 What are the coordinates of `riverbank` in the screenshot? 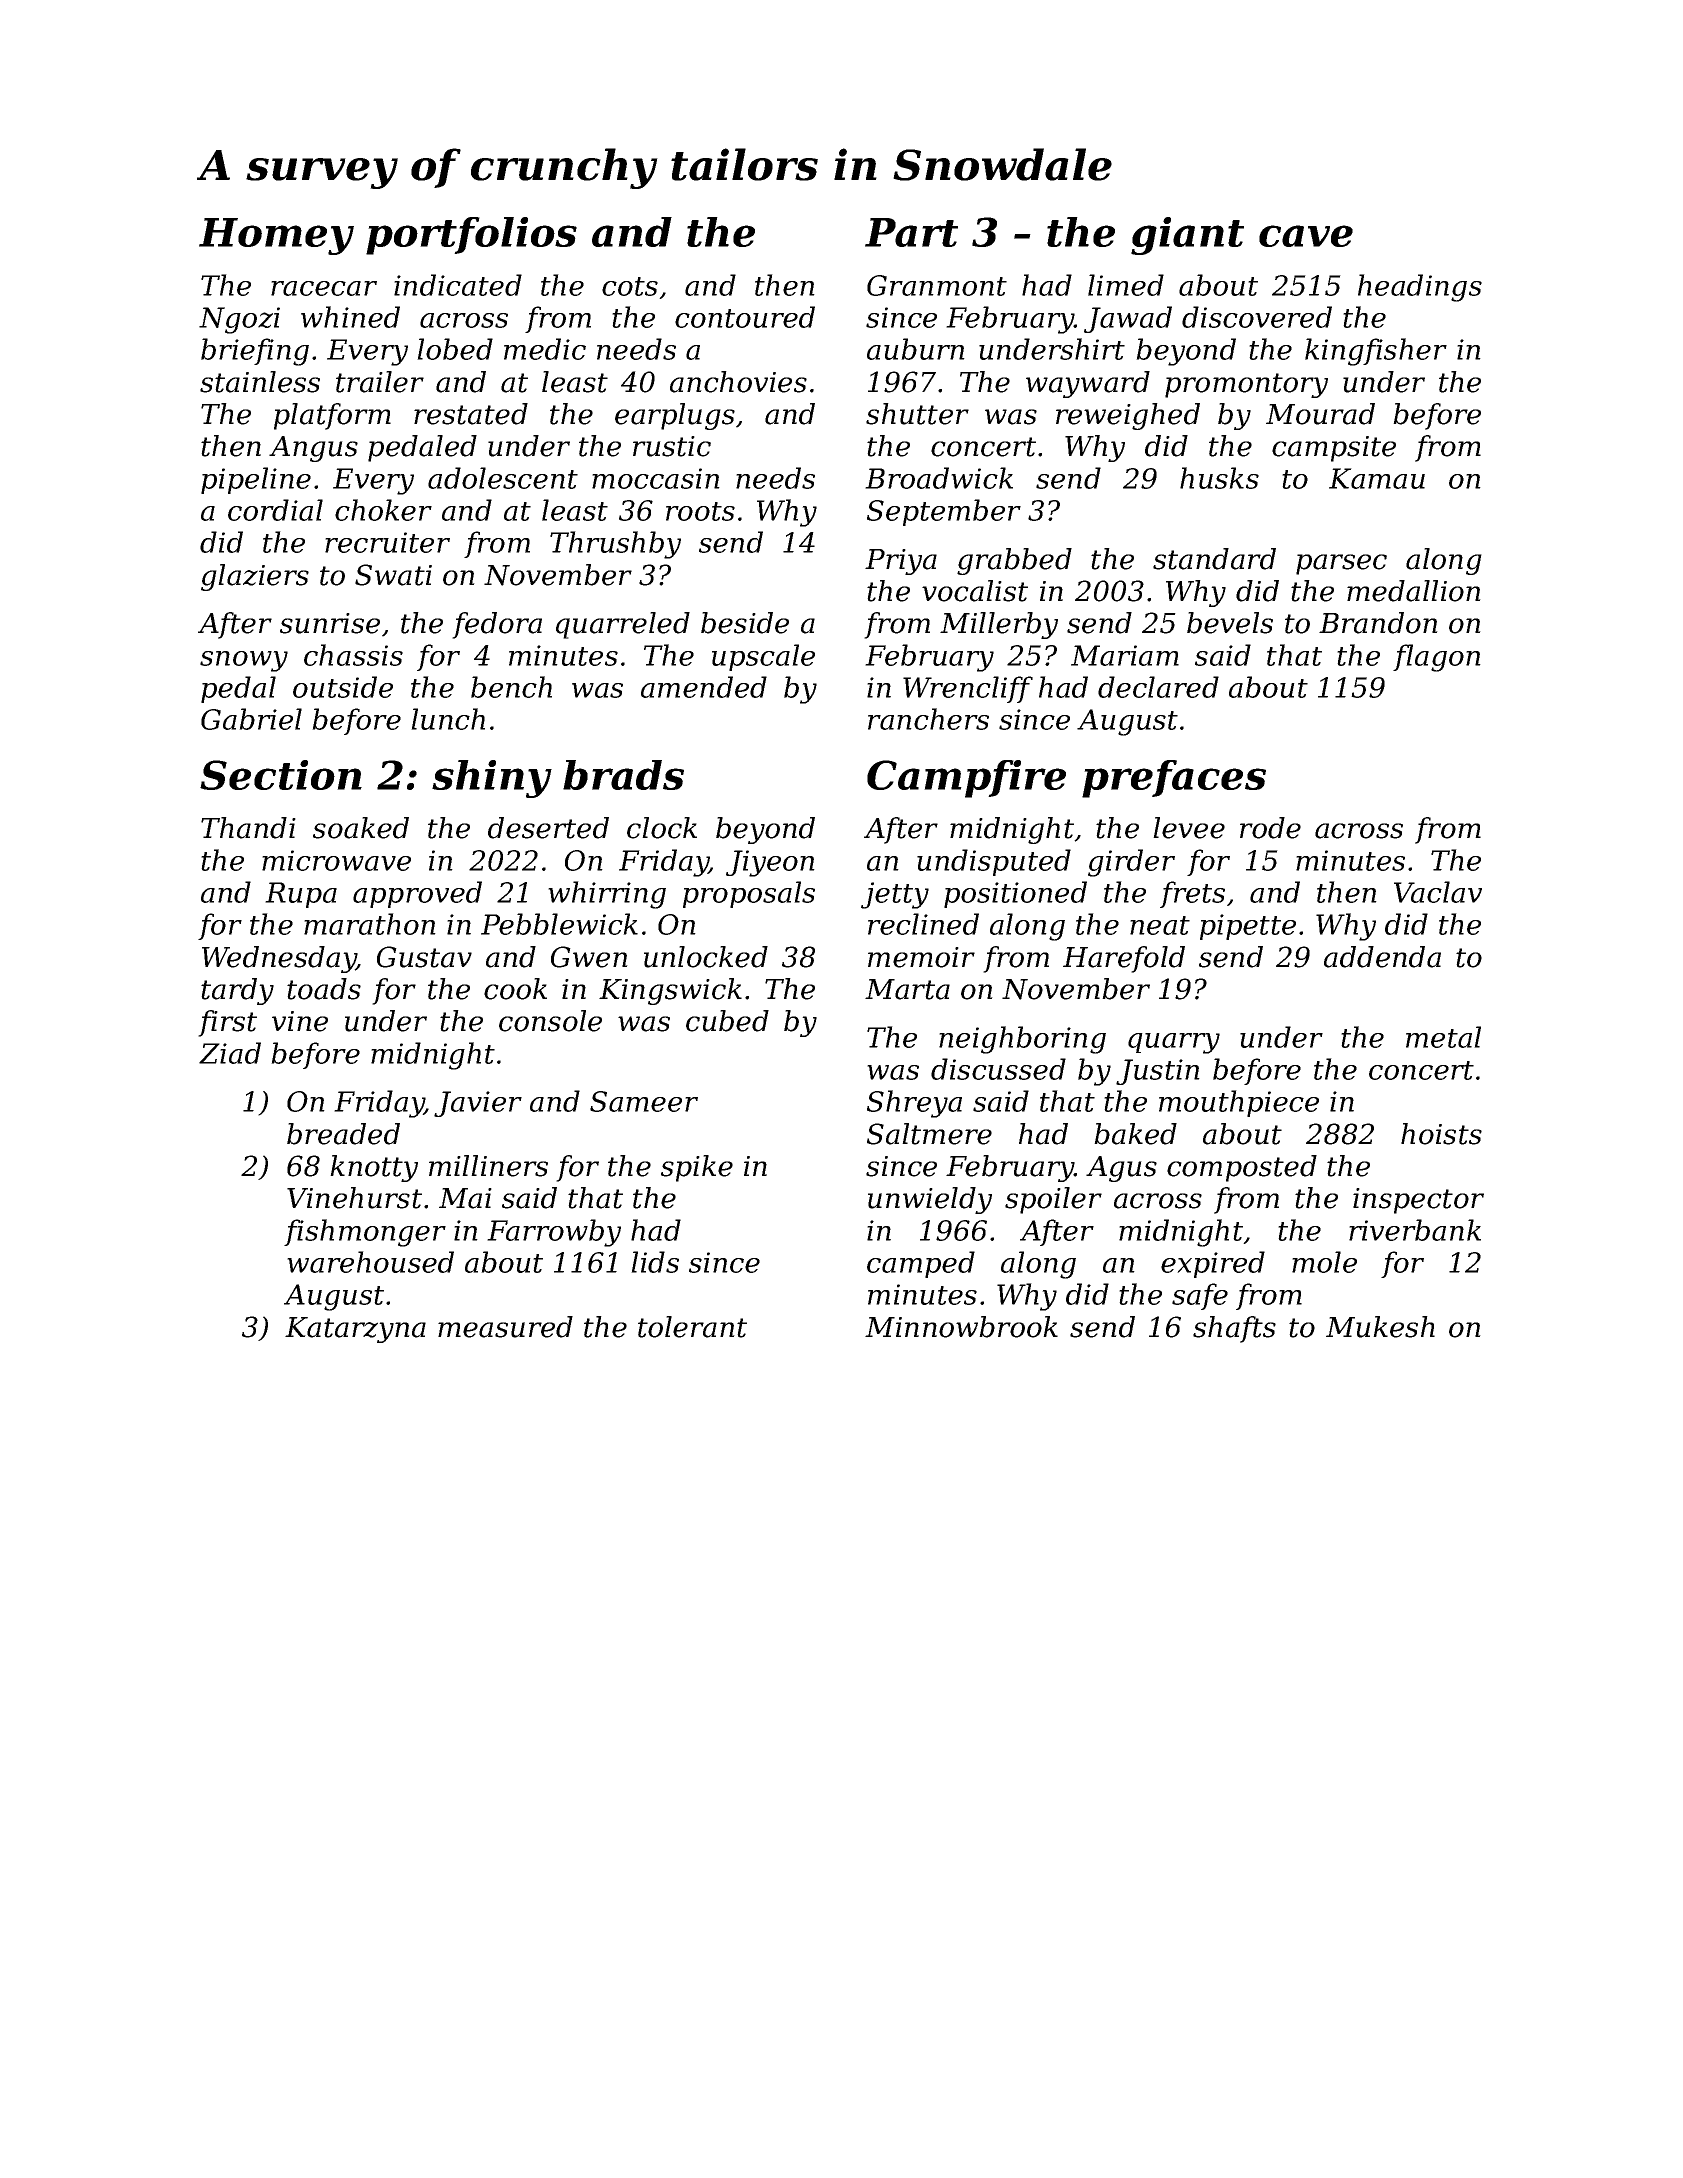 It's located at (1415, 1230).
